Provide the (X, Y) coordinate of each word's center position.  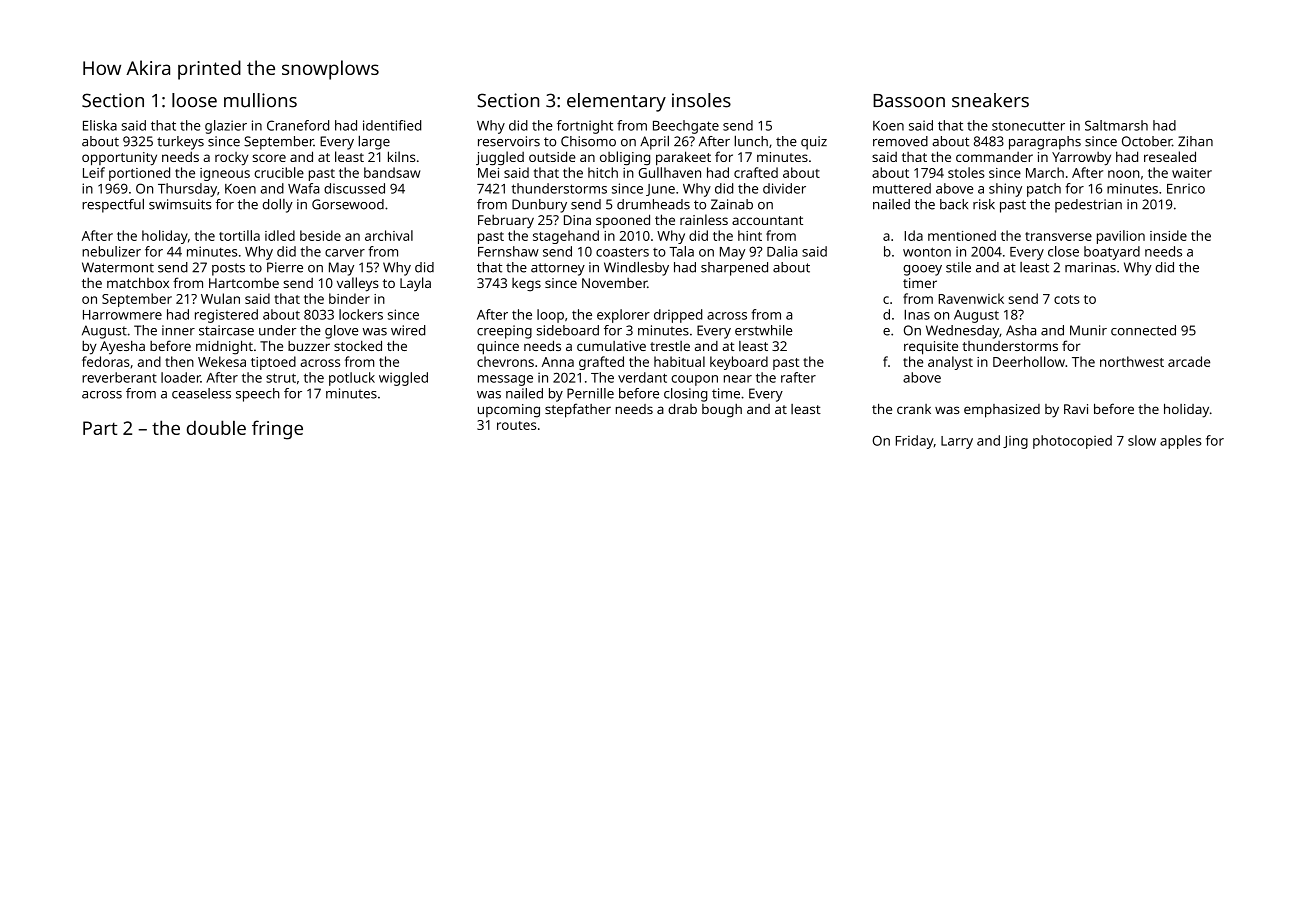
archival (389, 235)
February (506, 221)
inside (1168, 235)
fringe (277, 430)
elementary (616, 102)
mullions (260, 100)
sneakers (990, 100)
